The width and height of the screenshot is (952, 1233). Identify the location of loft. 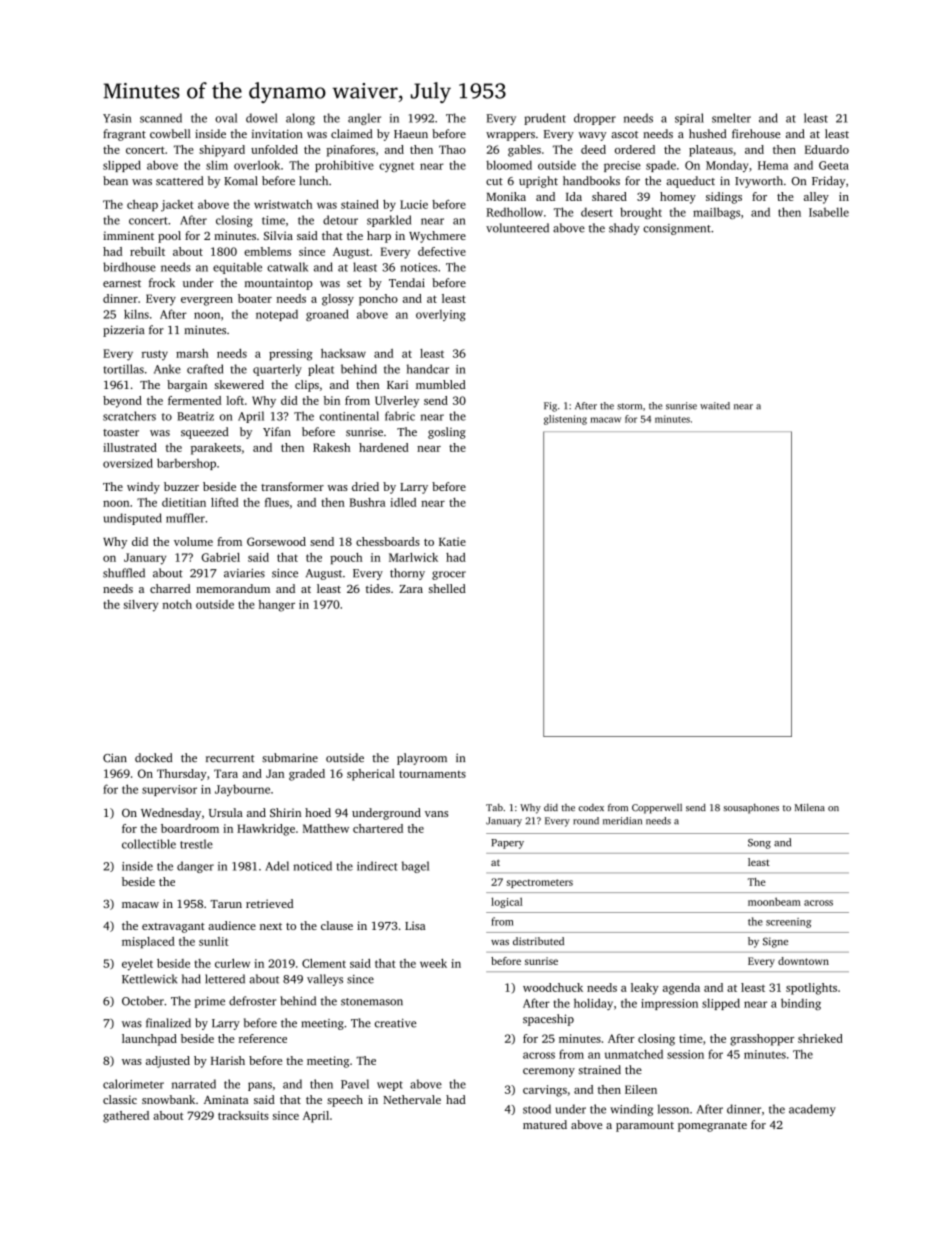
(235, 400).
